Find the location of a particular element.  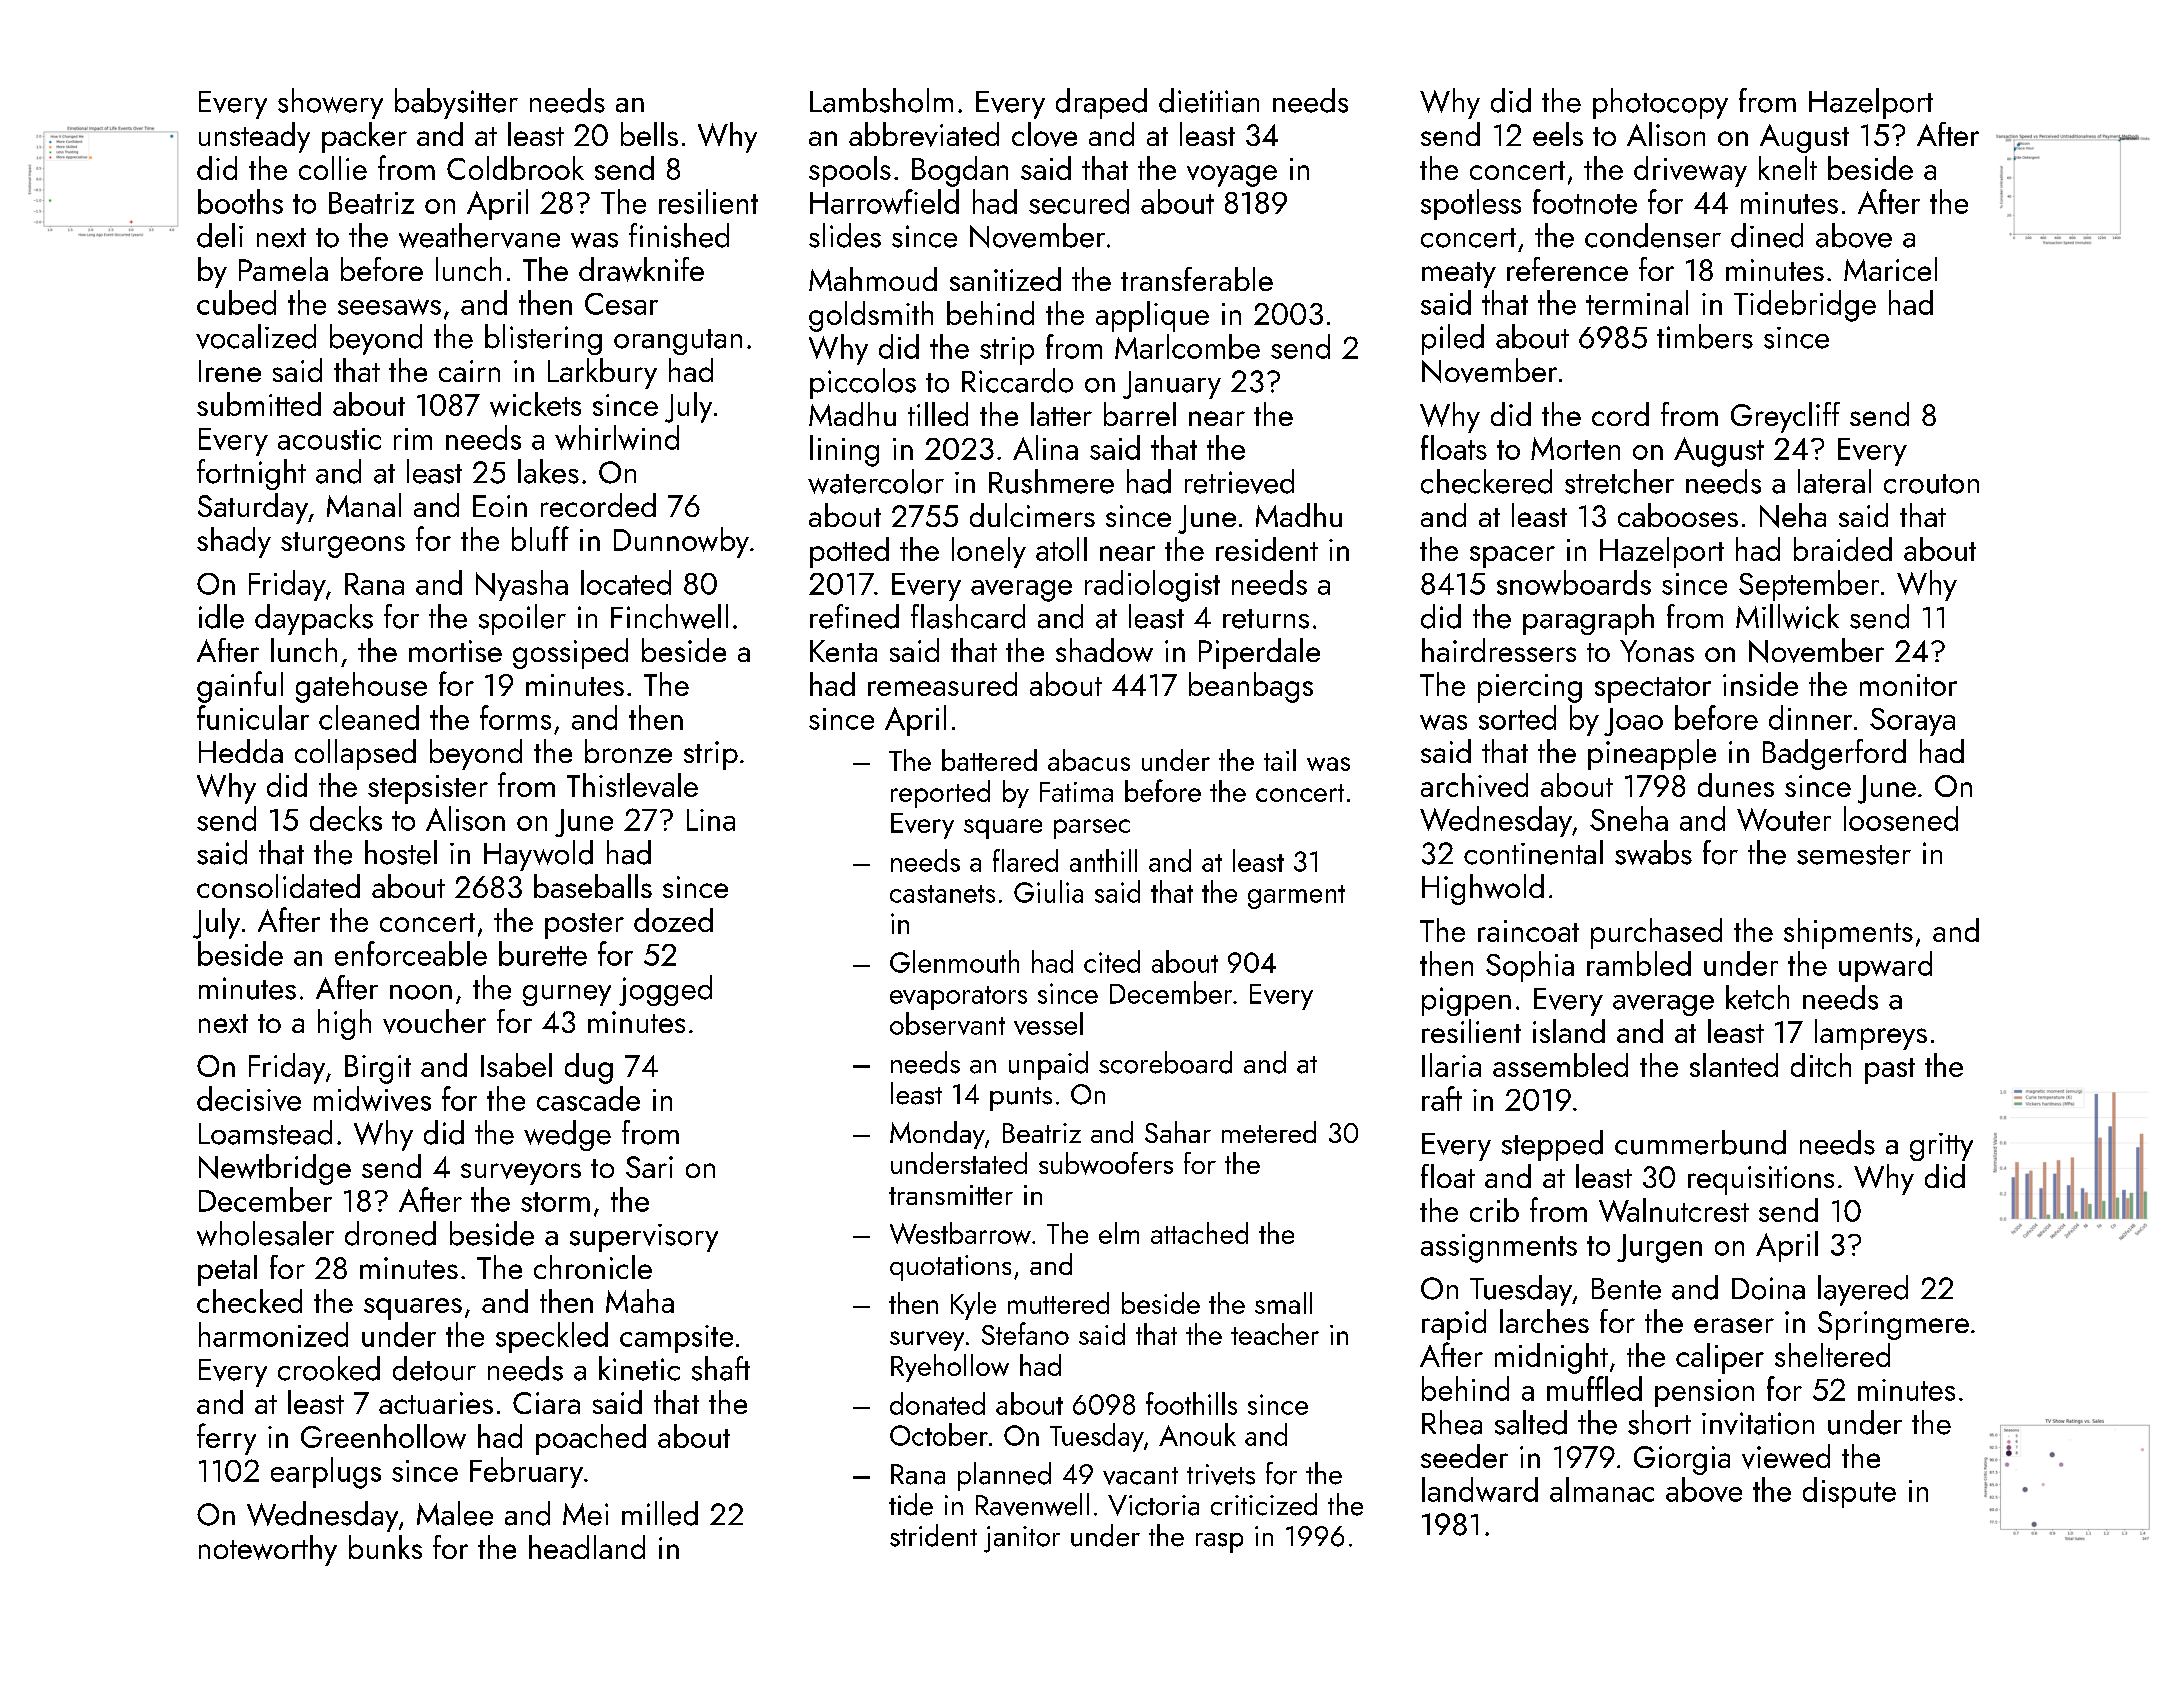

Joao is located at coordinates (1633, 722).
